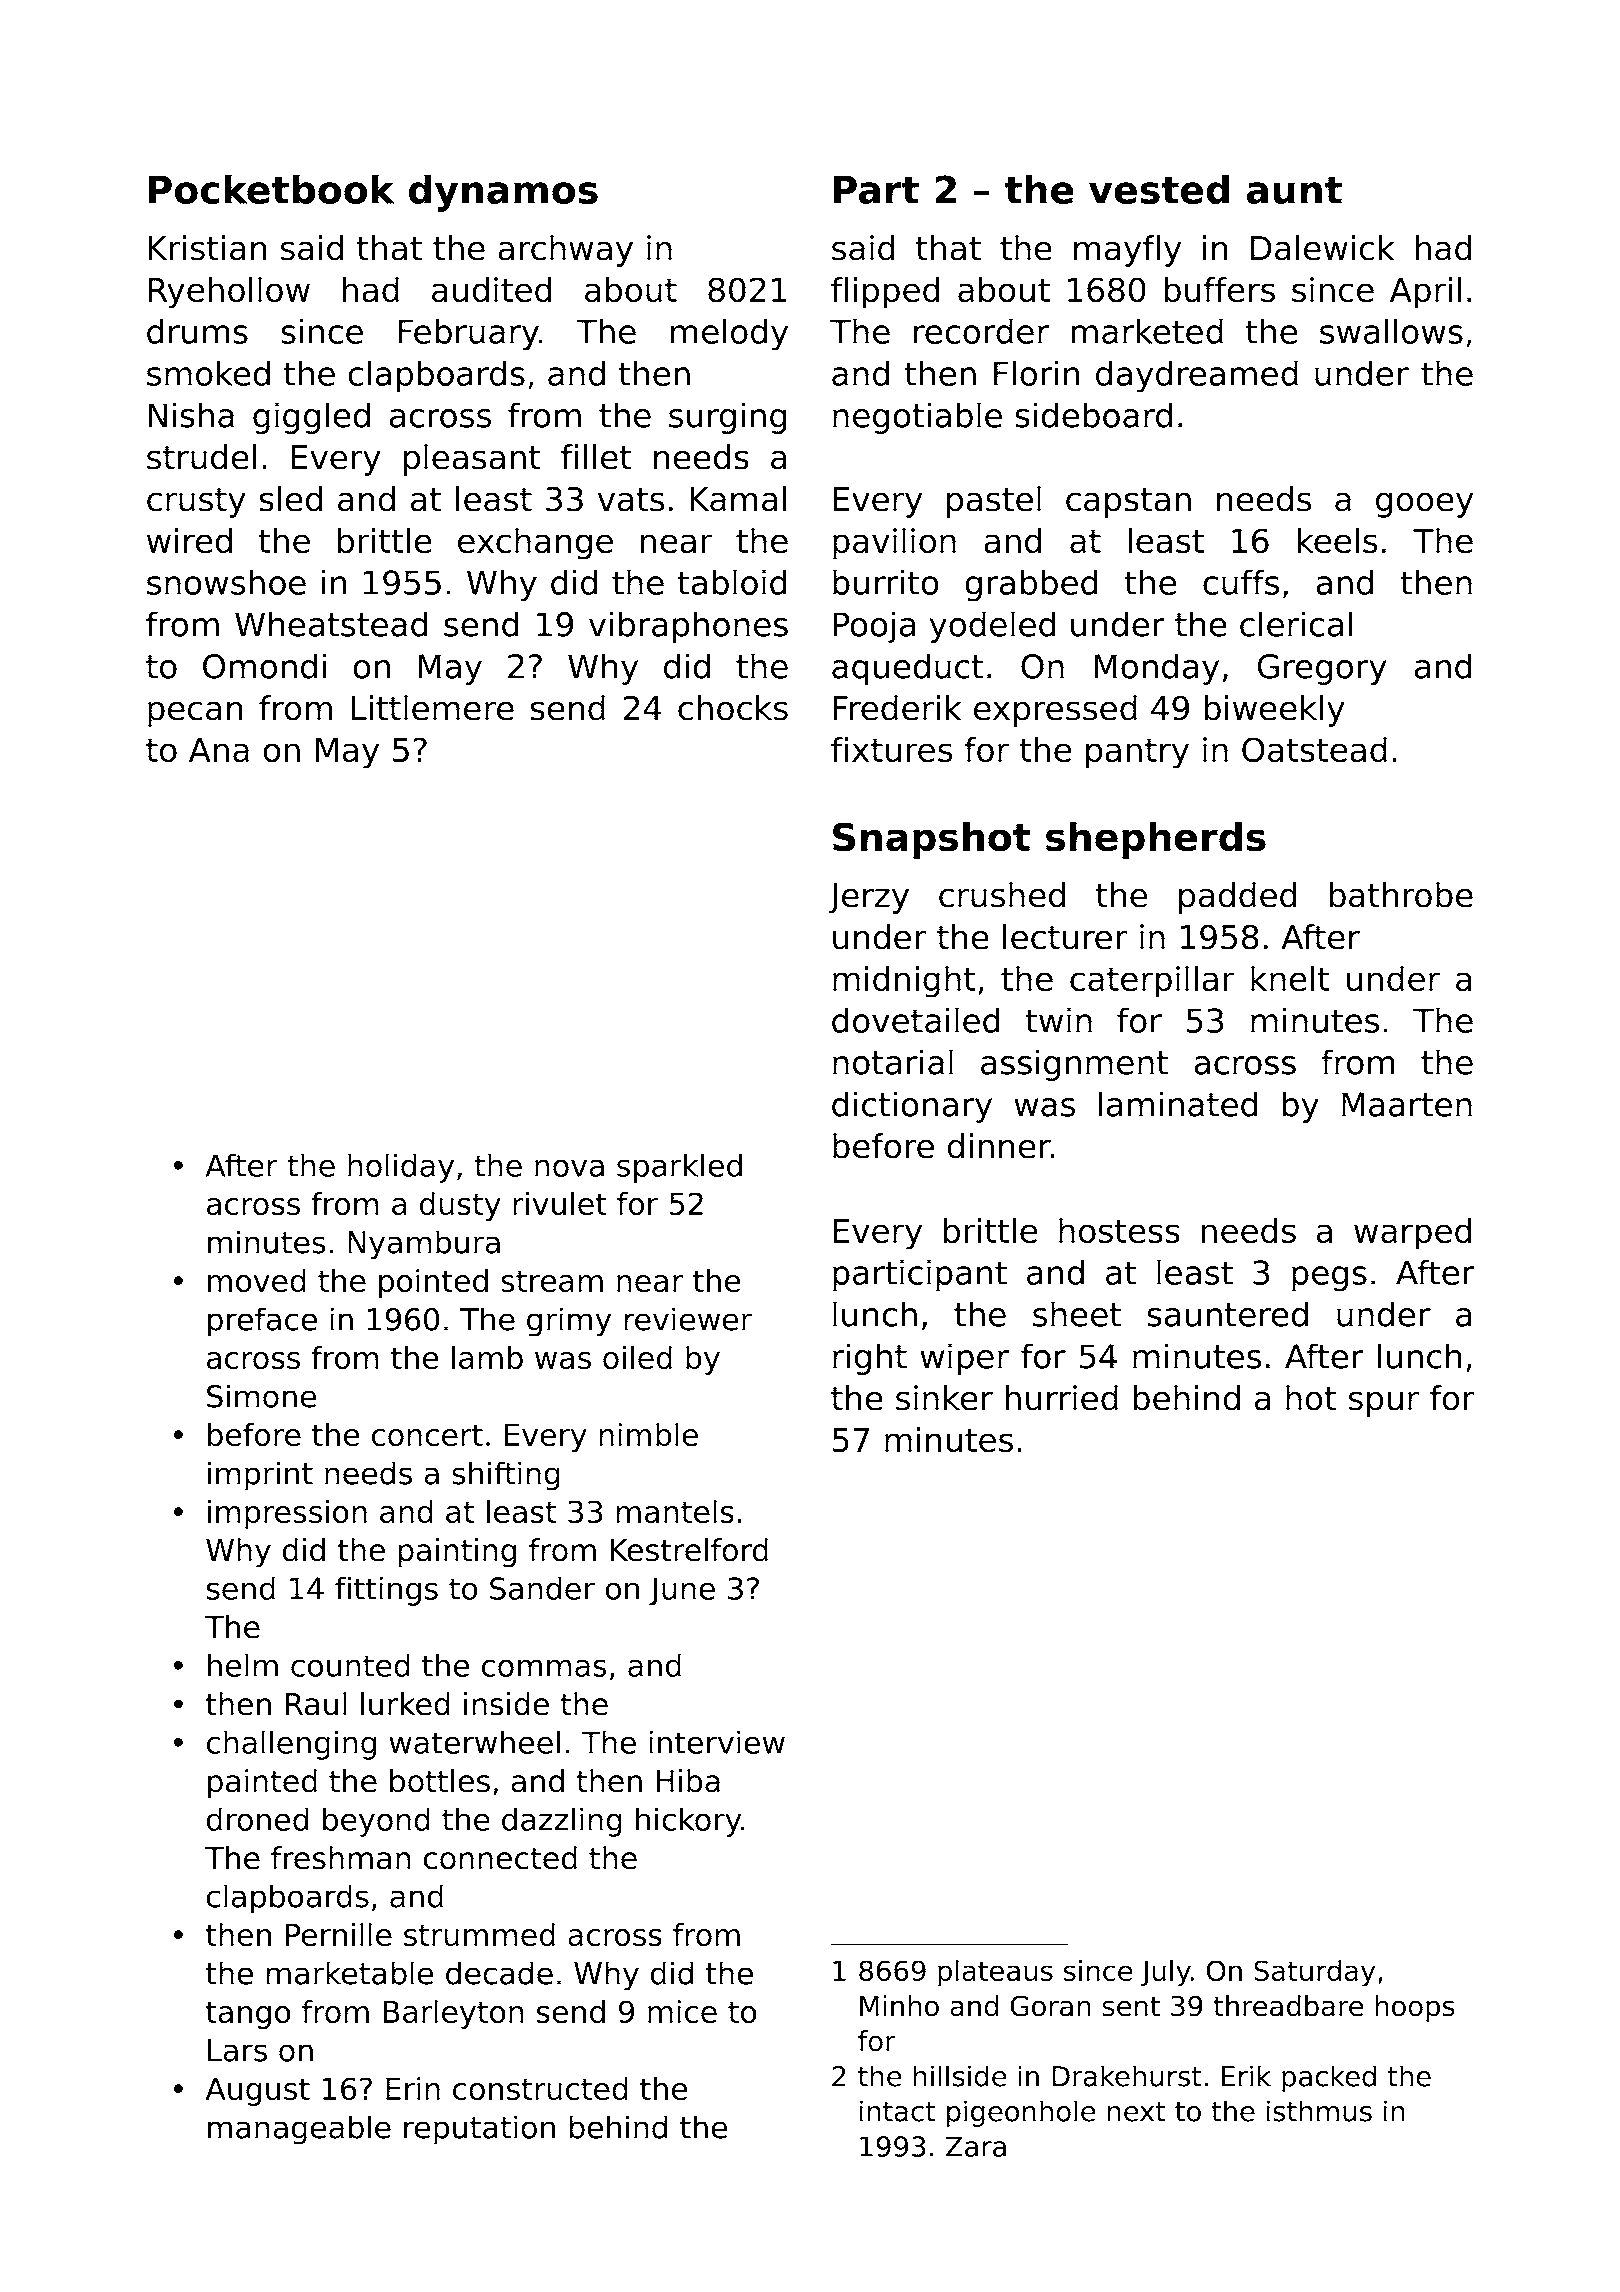 The width and height of the screenshot is (1620, 2292). What do you see at coordinates (257, 2091) in the screenshot?
I see `August` at bounding box center [257, 2091].
